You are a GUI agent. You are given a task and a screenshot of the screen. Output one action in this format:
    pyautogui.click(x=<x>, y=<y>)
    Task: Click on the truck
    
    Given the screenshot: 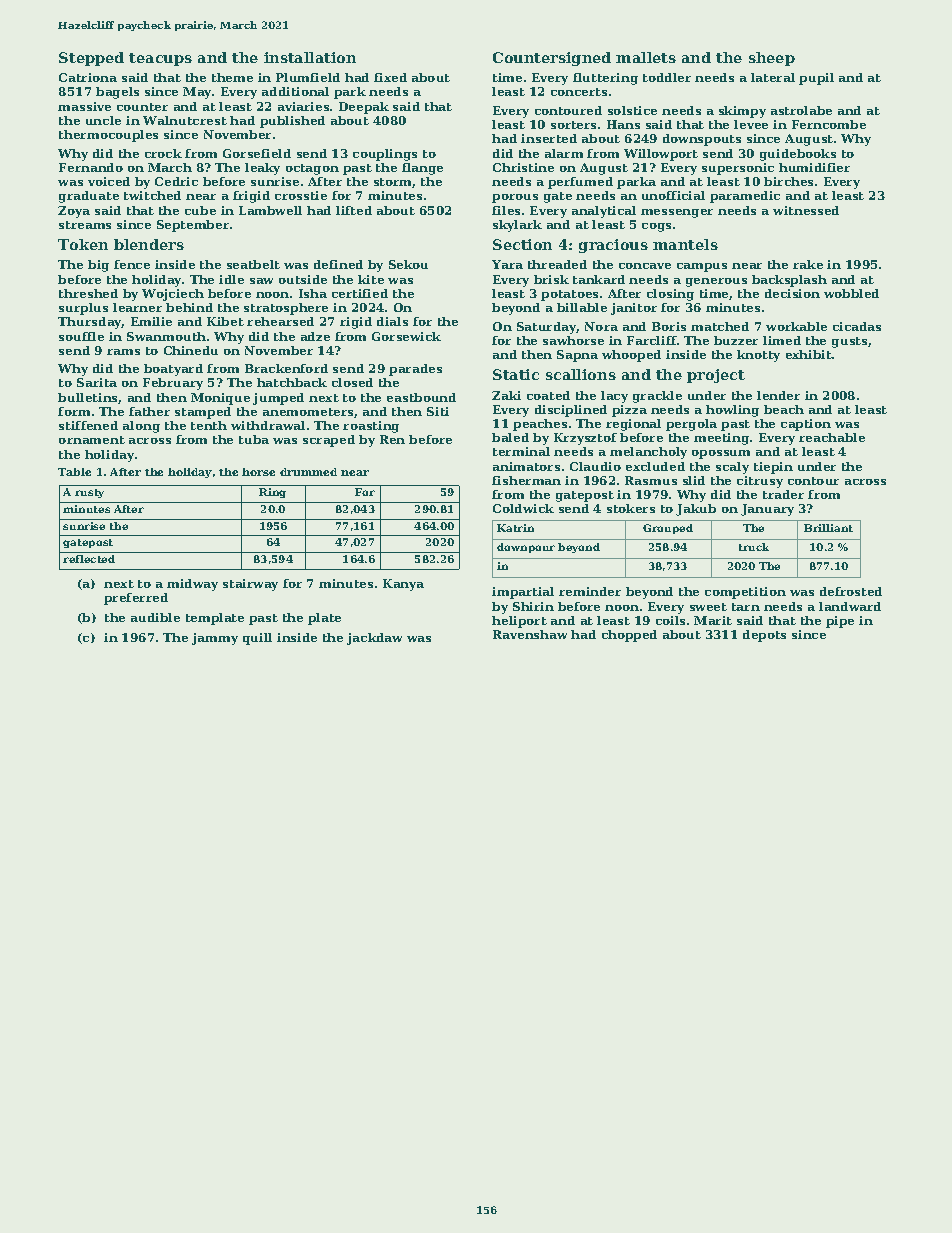 What is the action you would take?
    pyautogui.click(x=754, y=547)
